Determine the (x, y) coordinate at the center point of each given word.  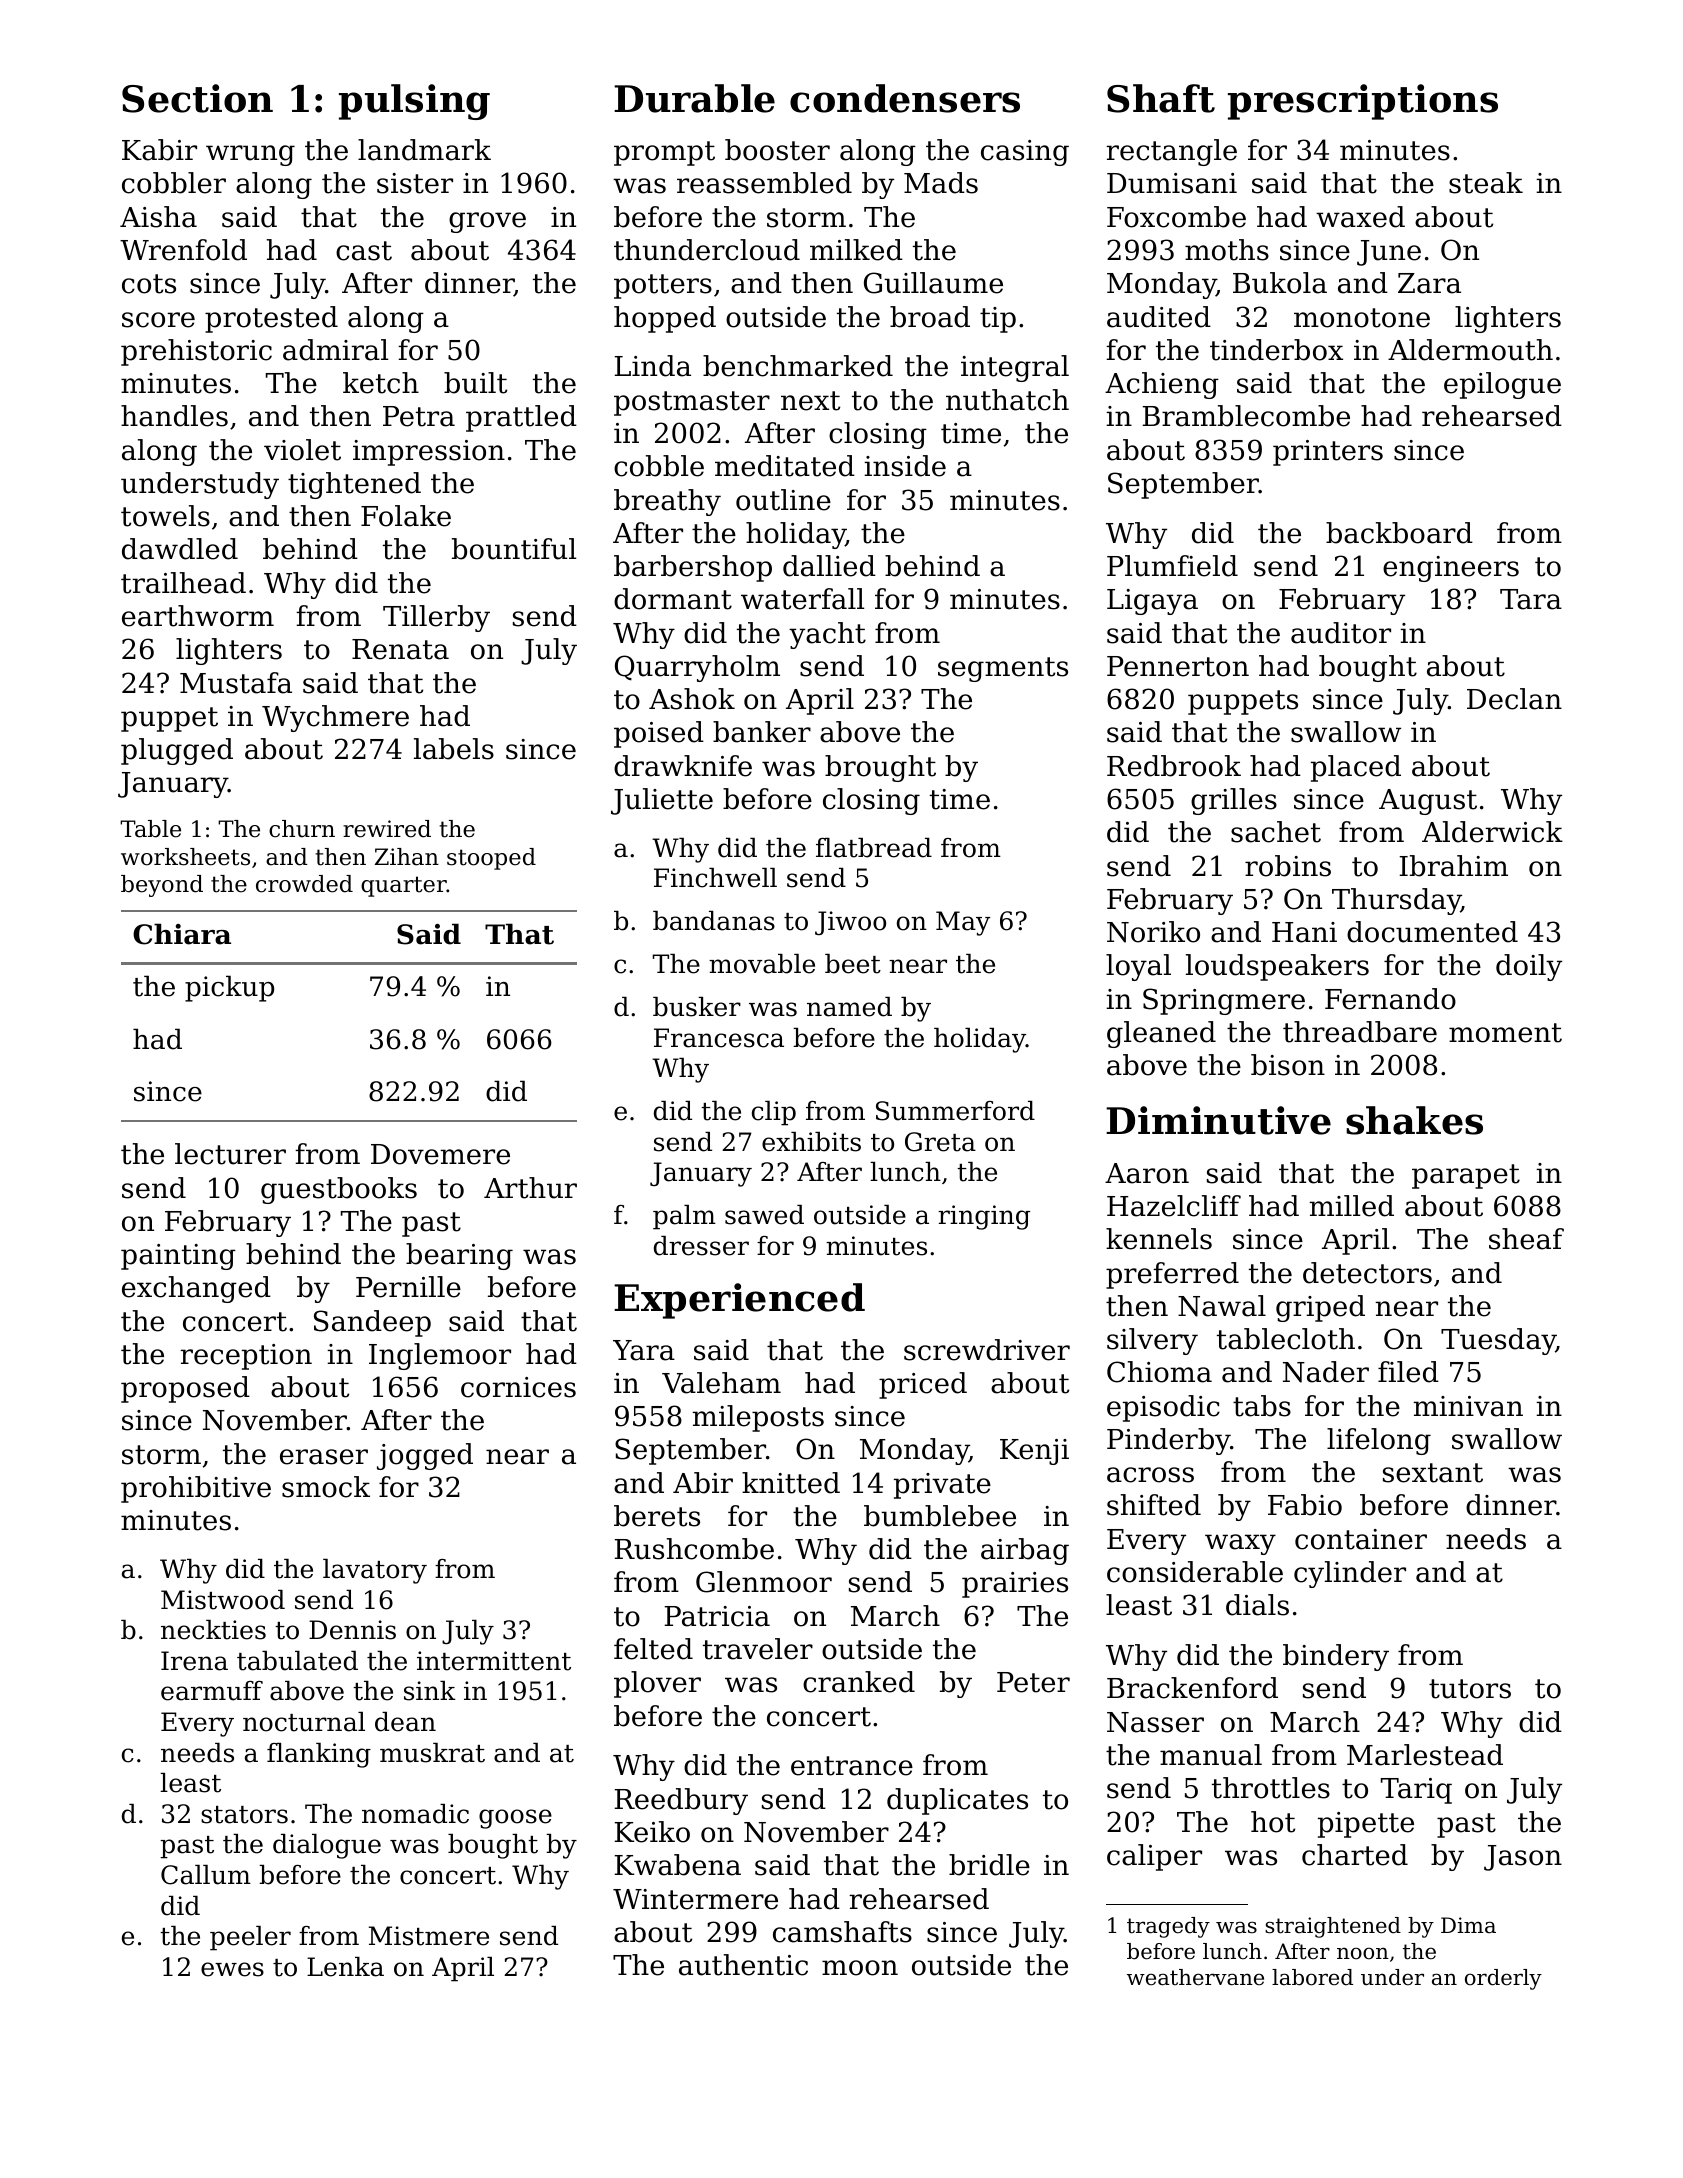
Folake (406, 516)
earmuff (212, 1691)
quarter (404, 886)
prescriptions (1363, 102)
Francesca (719, 1038)
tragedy (1168, 1927)
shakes (1414, 1120)
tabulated (297, 1661)
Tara (1531, 599)
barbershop (693, 568)
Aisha (158, 217)
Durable (694, 98)
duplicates (957, 1801)
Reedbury (681, 1801)
